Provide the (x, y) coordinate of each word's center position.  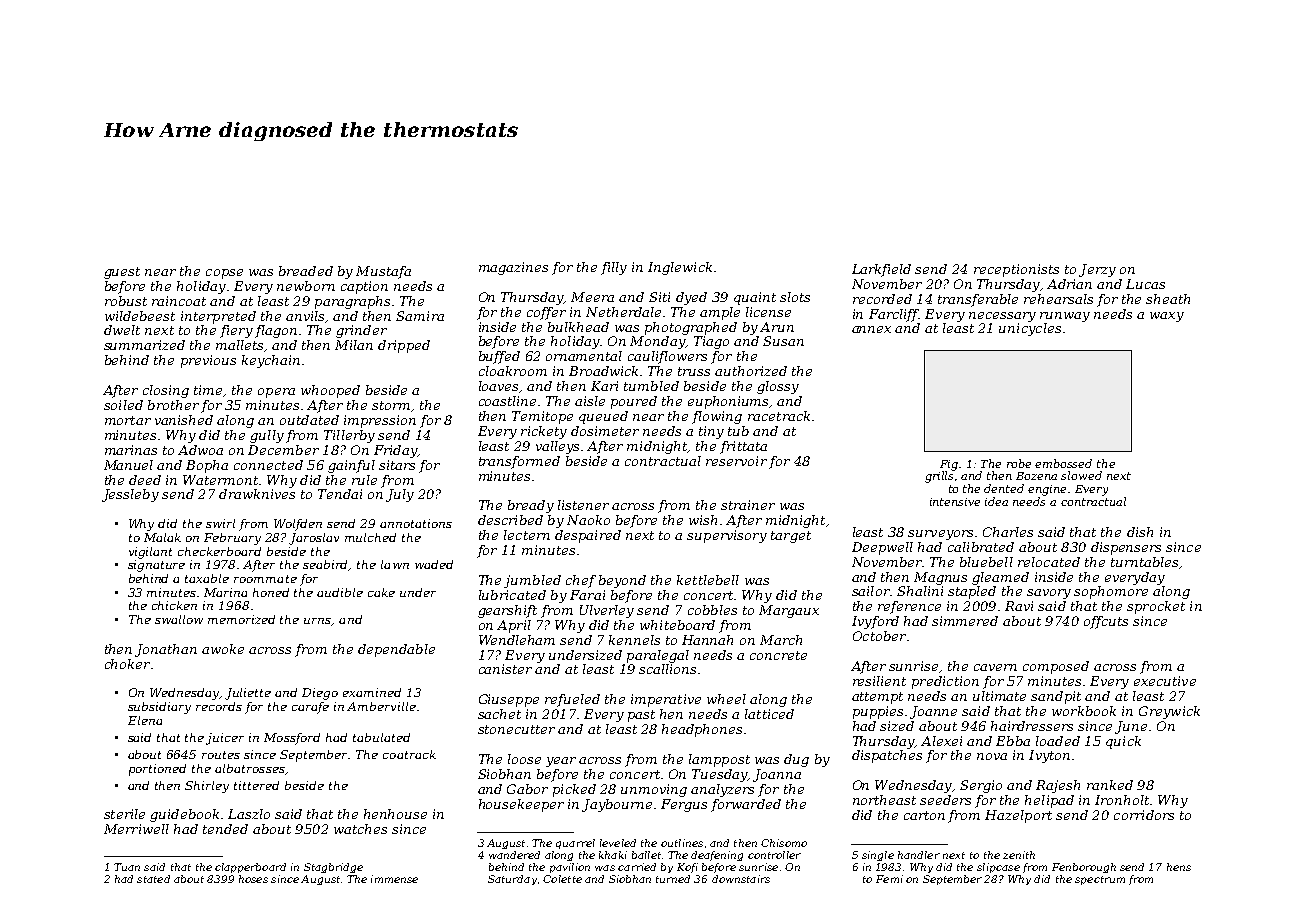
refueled (572, 700)
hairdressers (1032, 726)
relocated (1049, 562)
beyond (622, 581)
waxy (1167, 317)
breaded (306, 271)
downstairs (741, 879)
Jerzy (1097, 270)
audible (340, 592)
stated (153, 879)
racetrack (779, 416)
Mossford (292, 739)
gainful (351, 466)
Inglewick (680, 268)
